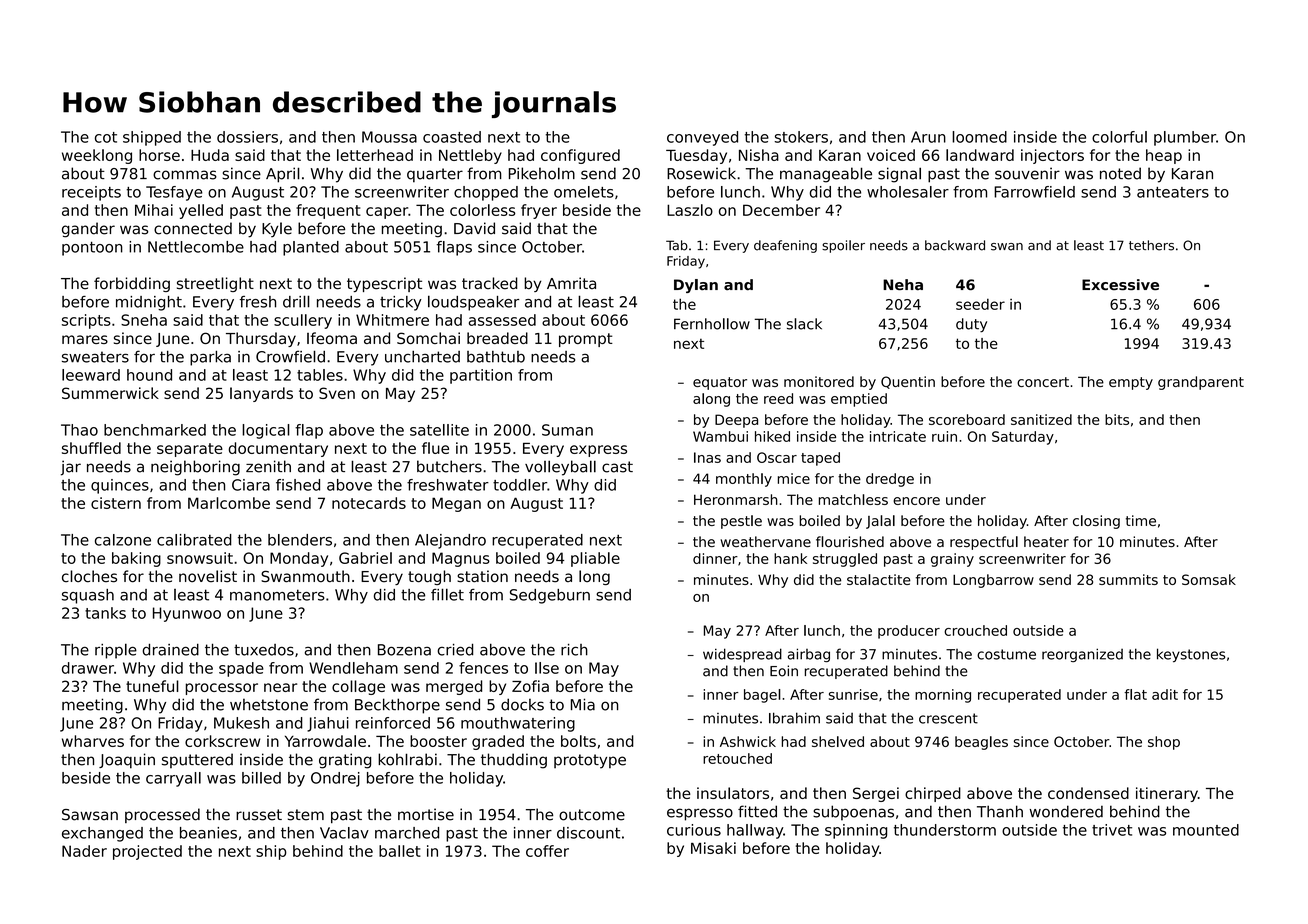 The image size is (1308, 924). Describe the element at coordinates (400, 851) in the image. I see `ballet` at that location.
